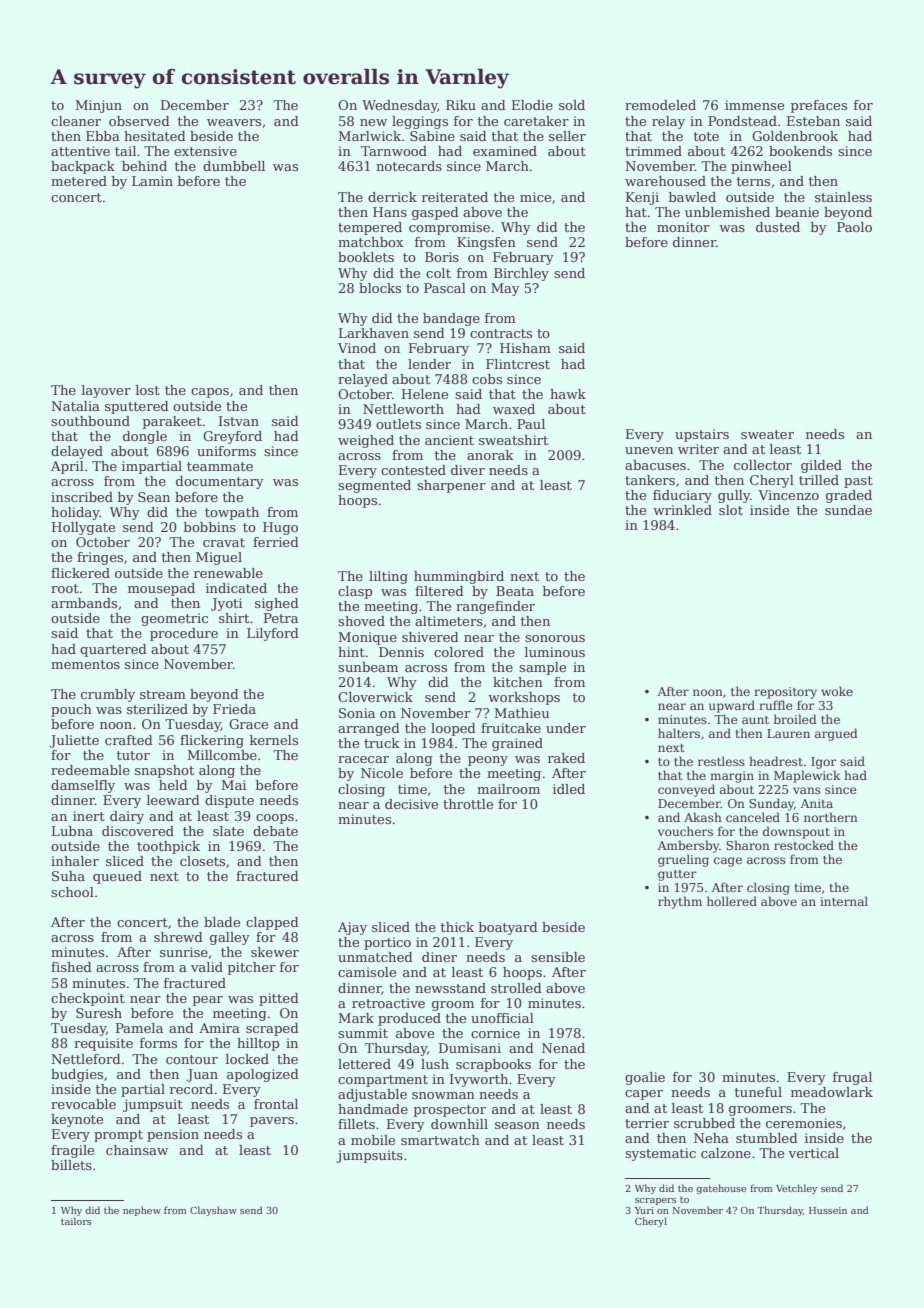 The image size is (924, 1308). Describe the element at coordinates (213, 1211) in the screenshot. I see `Clayshaw` at that location.
